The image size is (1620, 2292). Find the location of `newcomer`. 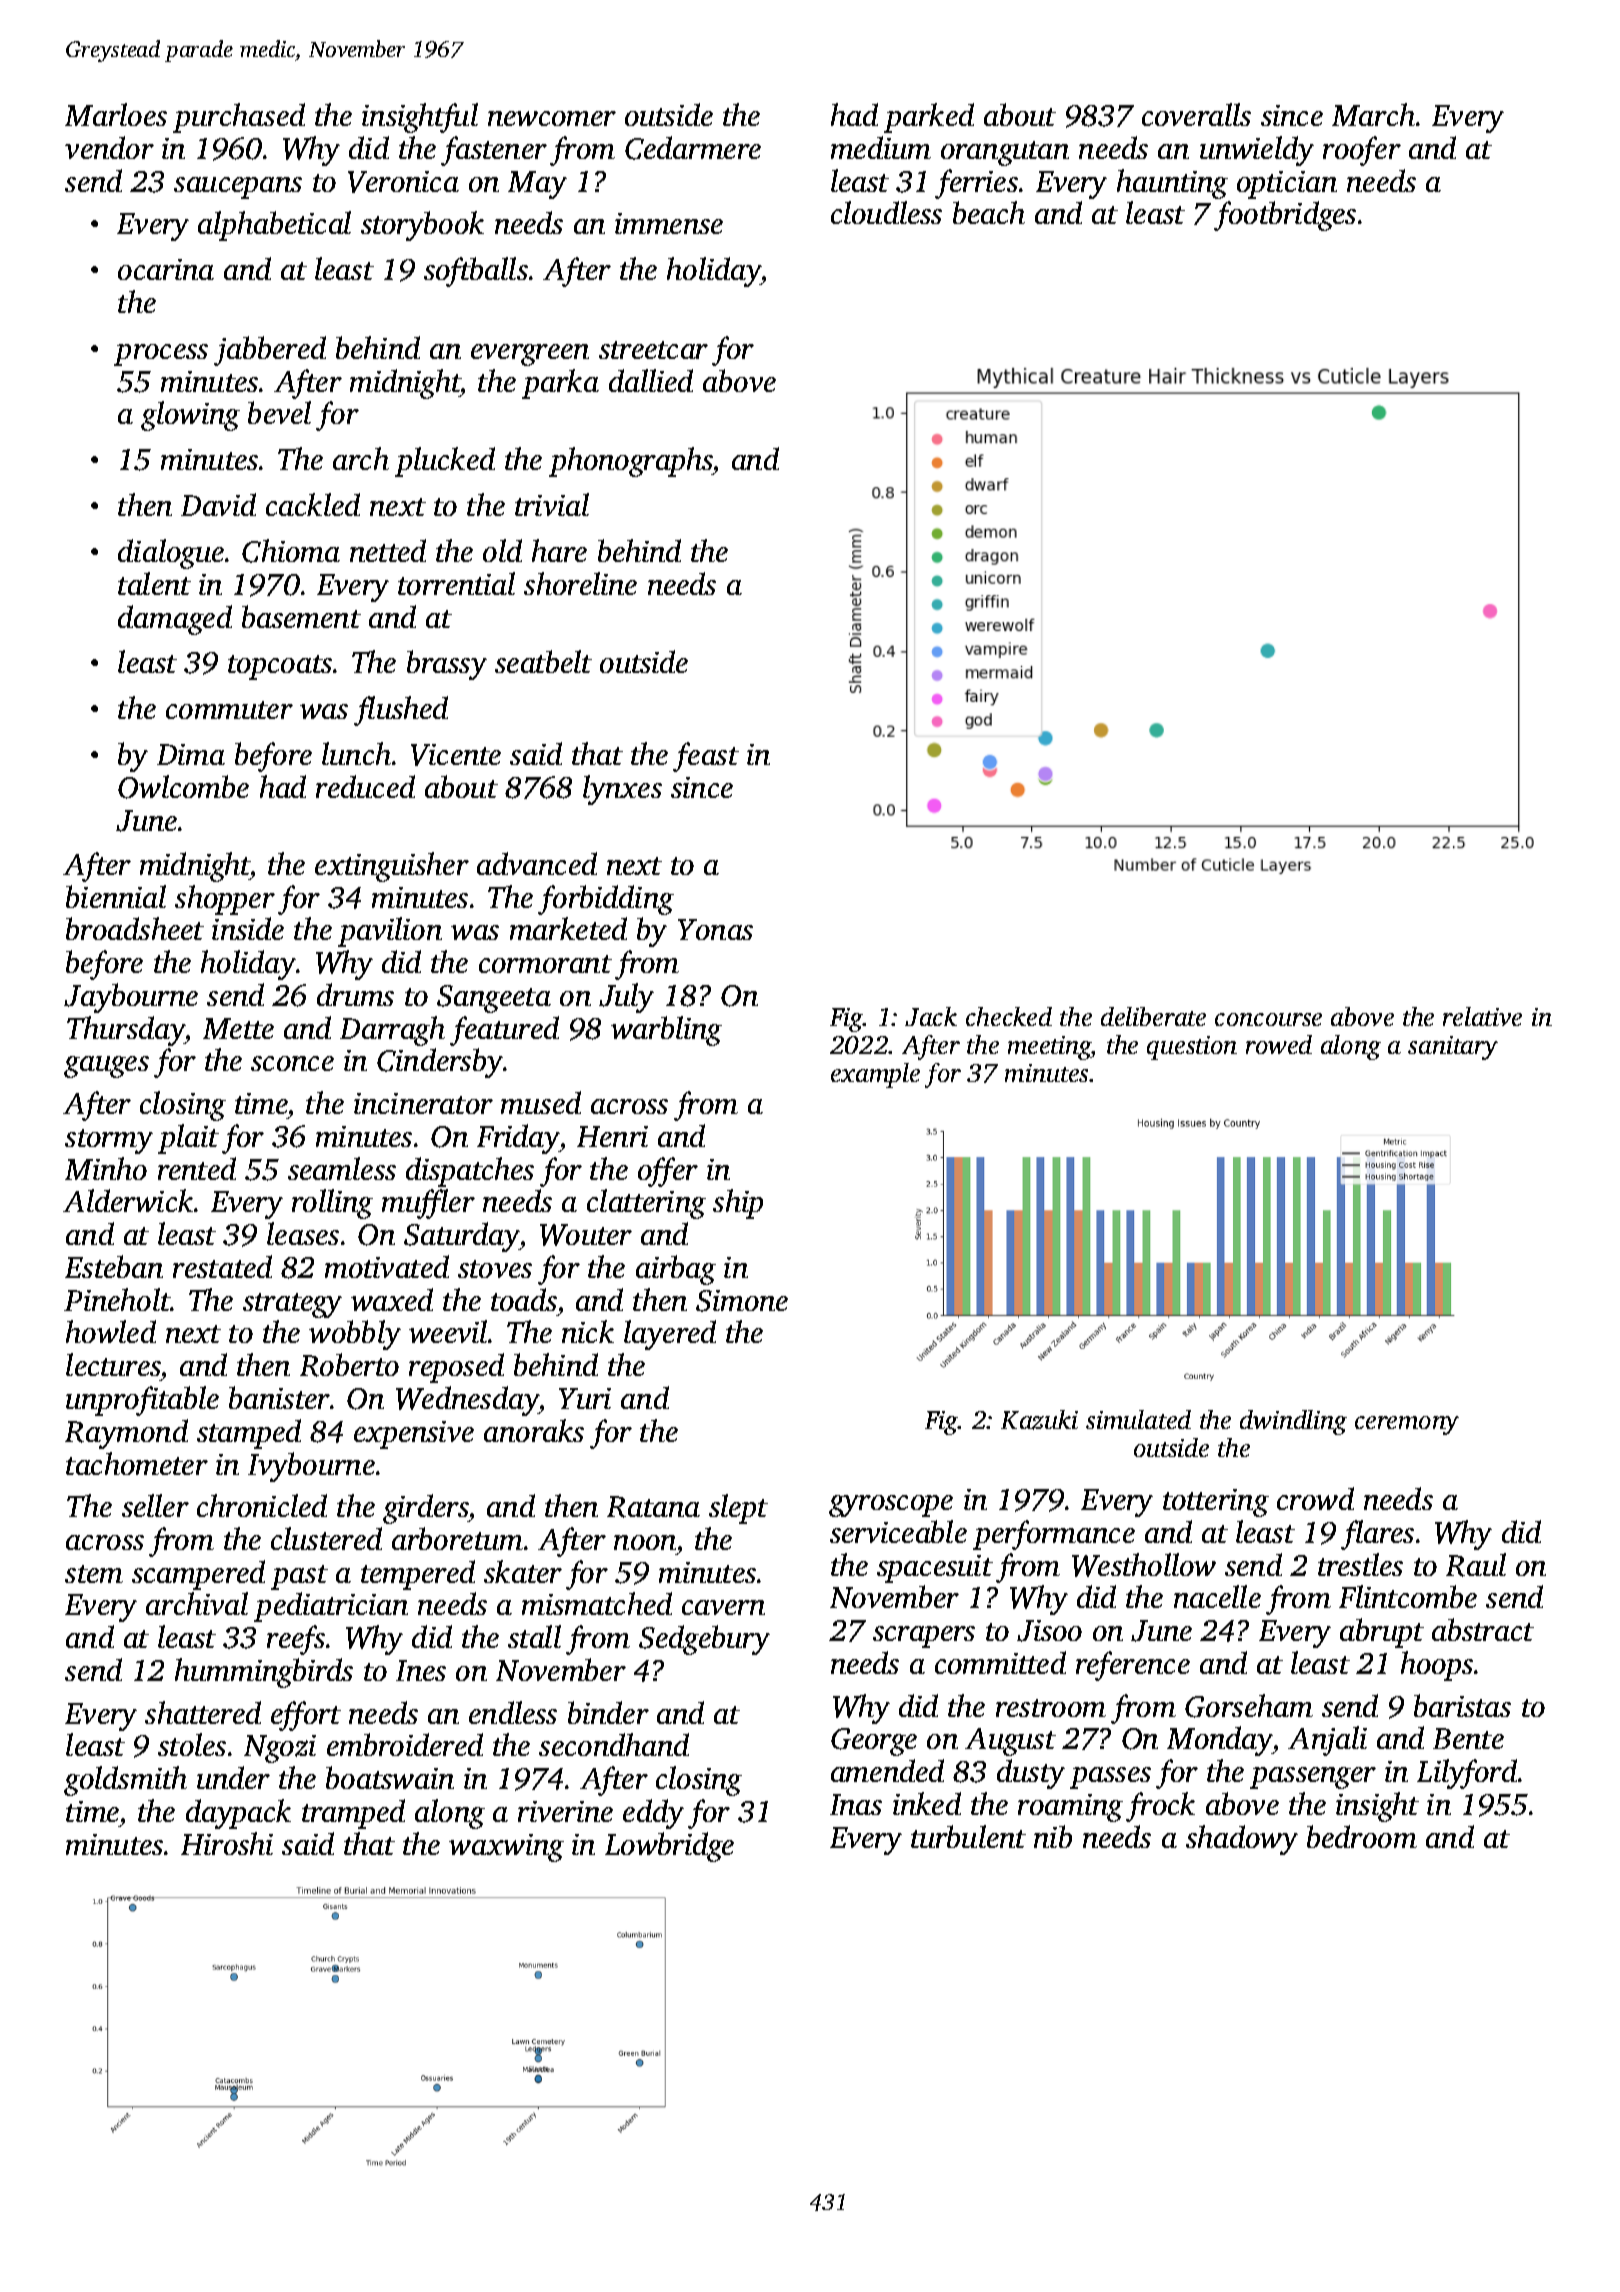

newcomer is located at coordinates (552, 118).
